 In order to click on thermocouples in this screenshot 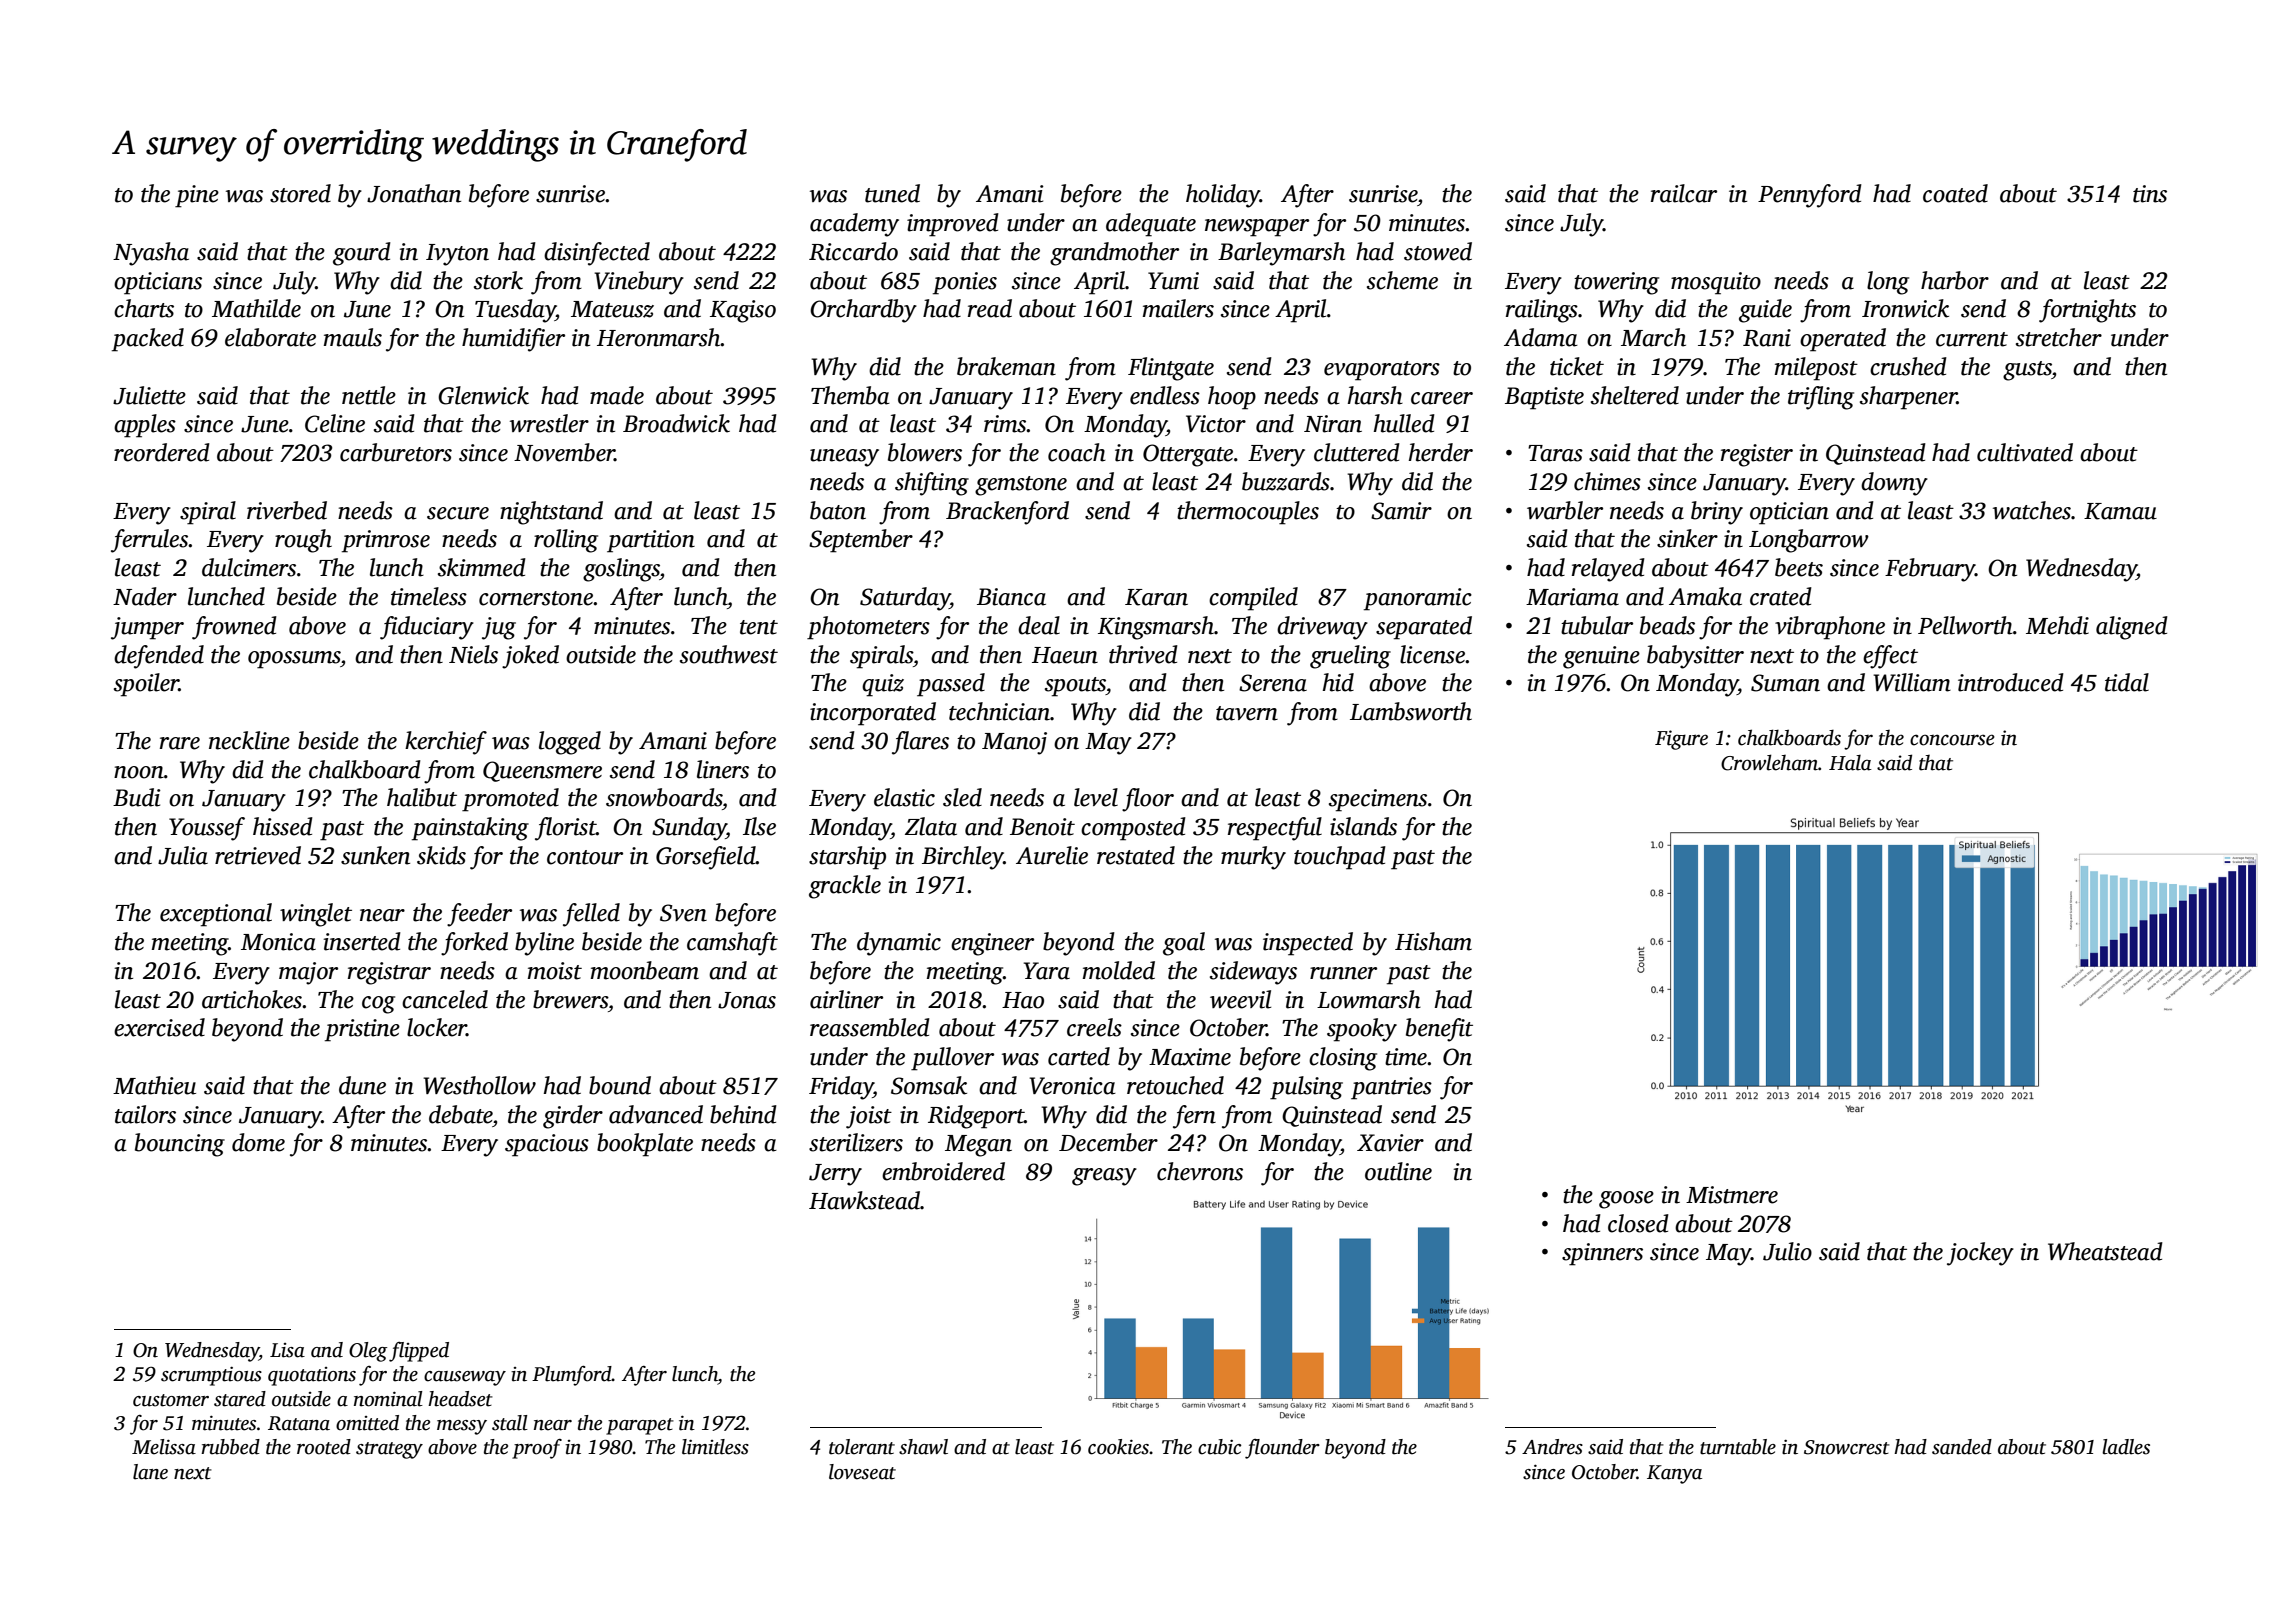, I will do `click(1248, 513)`.
